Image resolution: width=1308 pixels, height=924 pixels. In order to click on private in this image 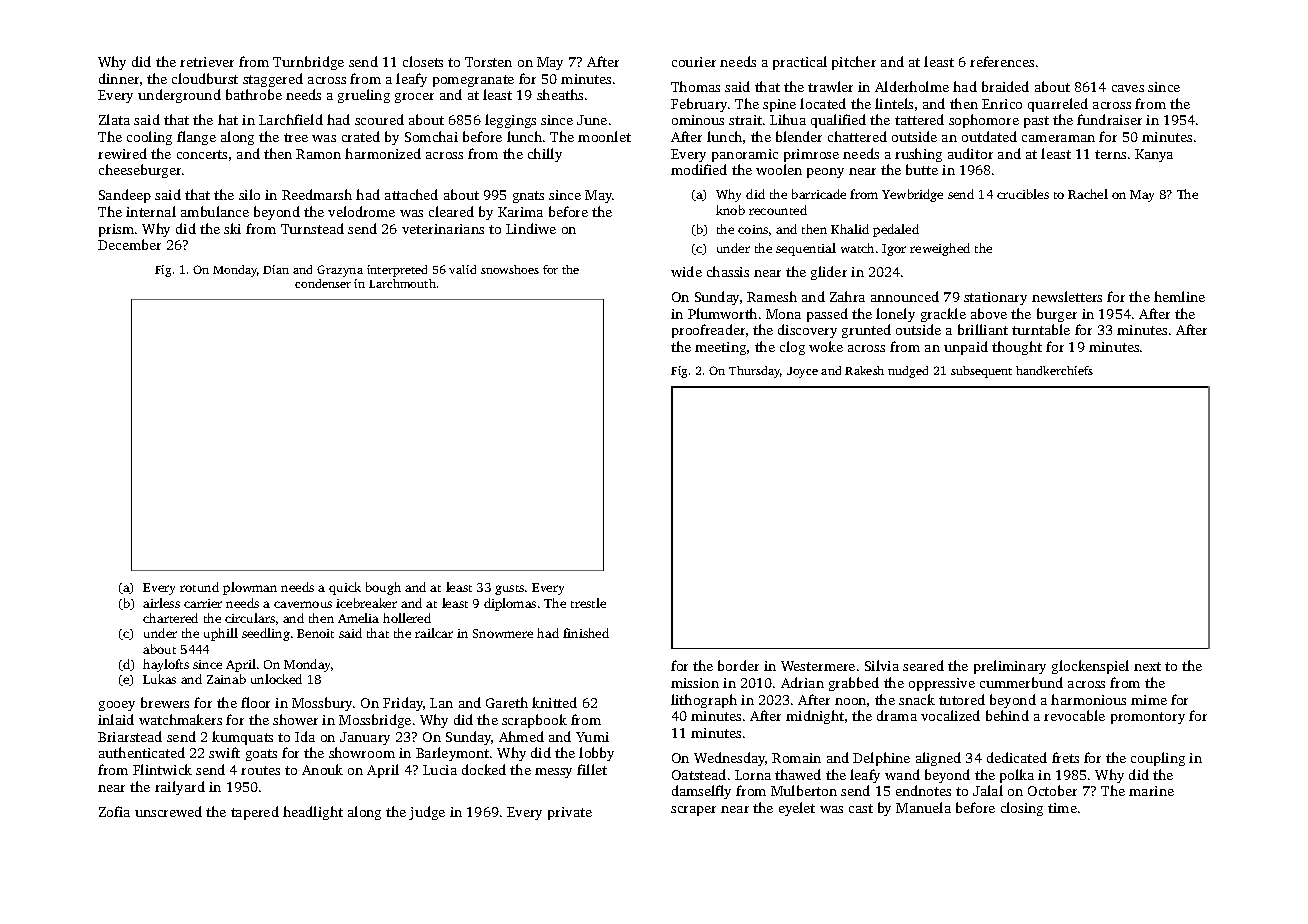, I will do `click(570, 813)`.
